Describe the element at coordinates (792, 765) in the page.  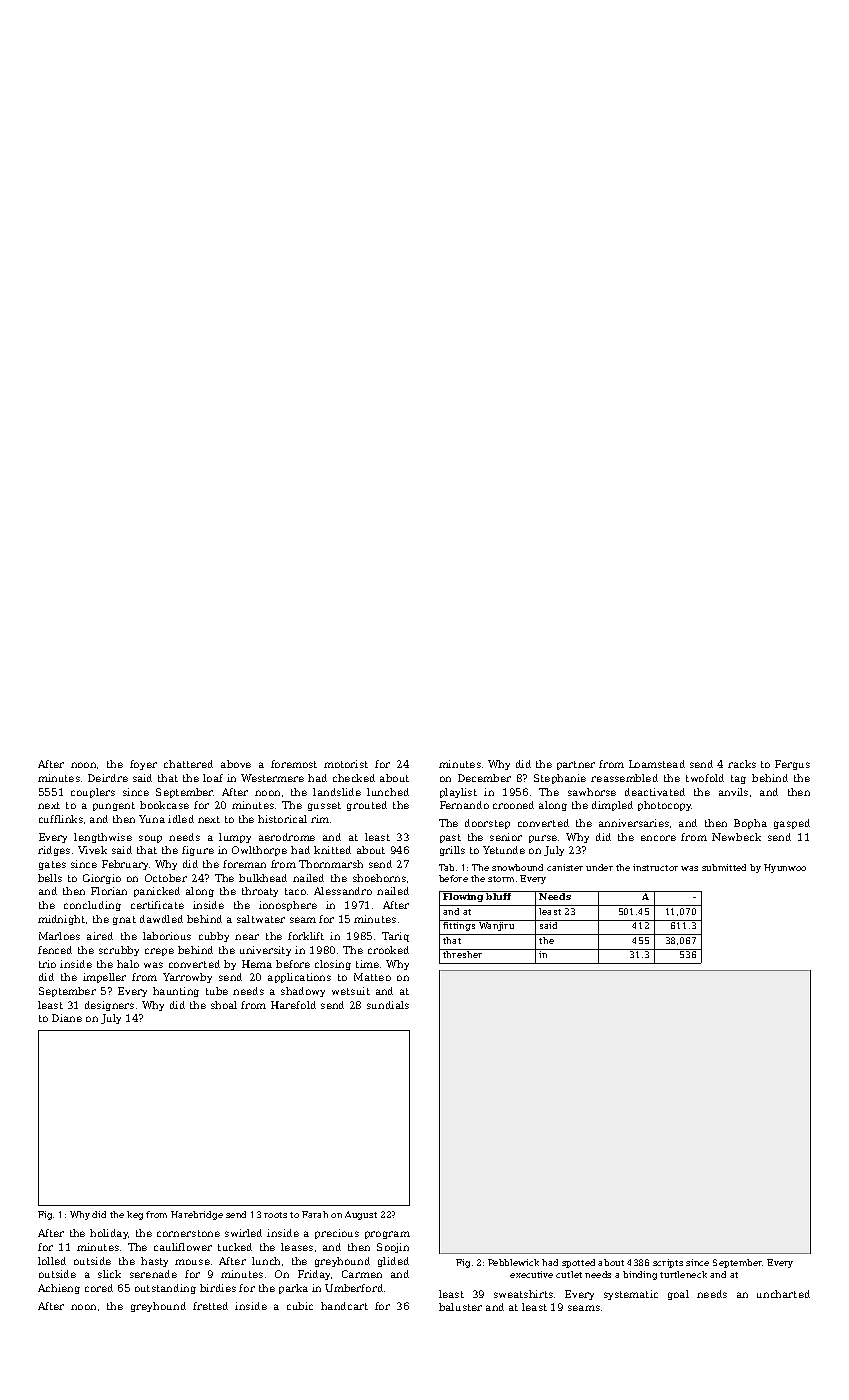
I see `Fergus` at that location.
